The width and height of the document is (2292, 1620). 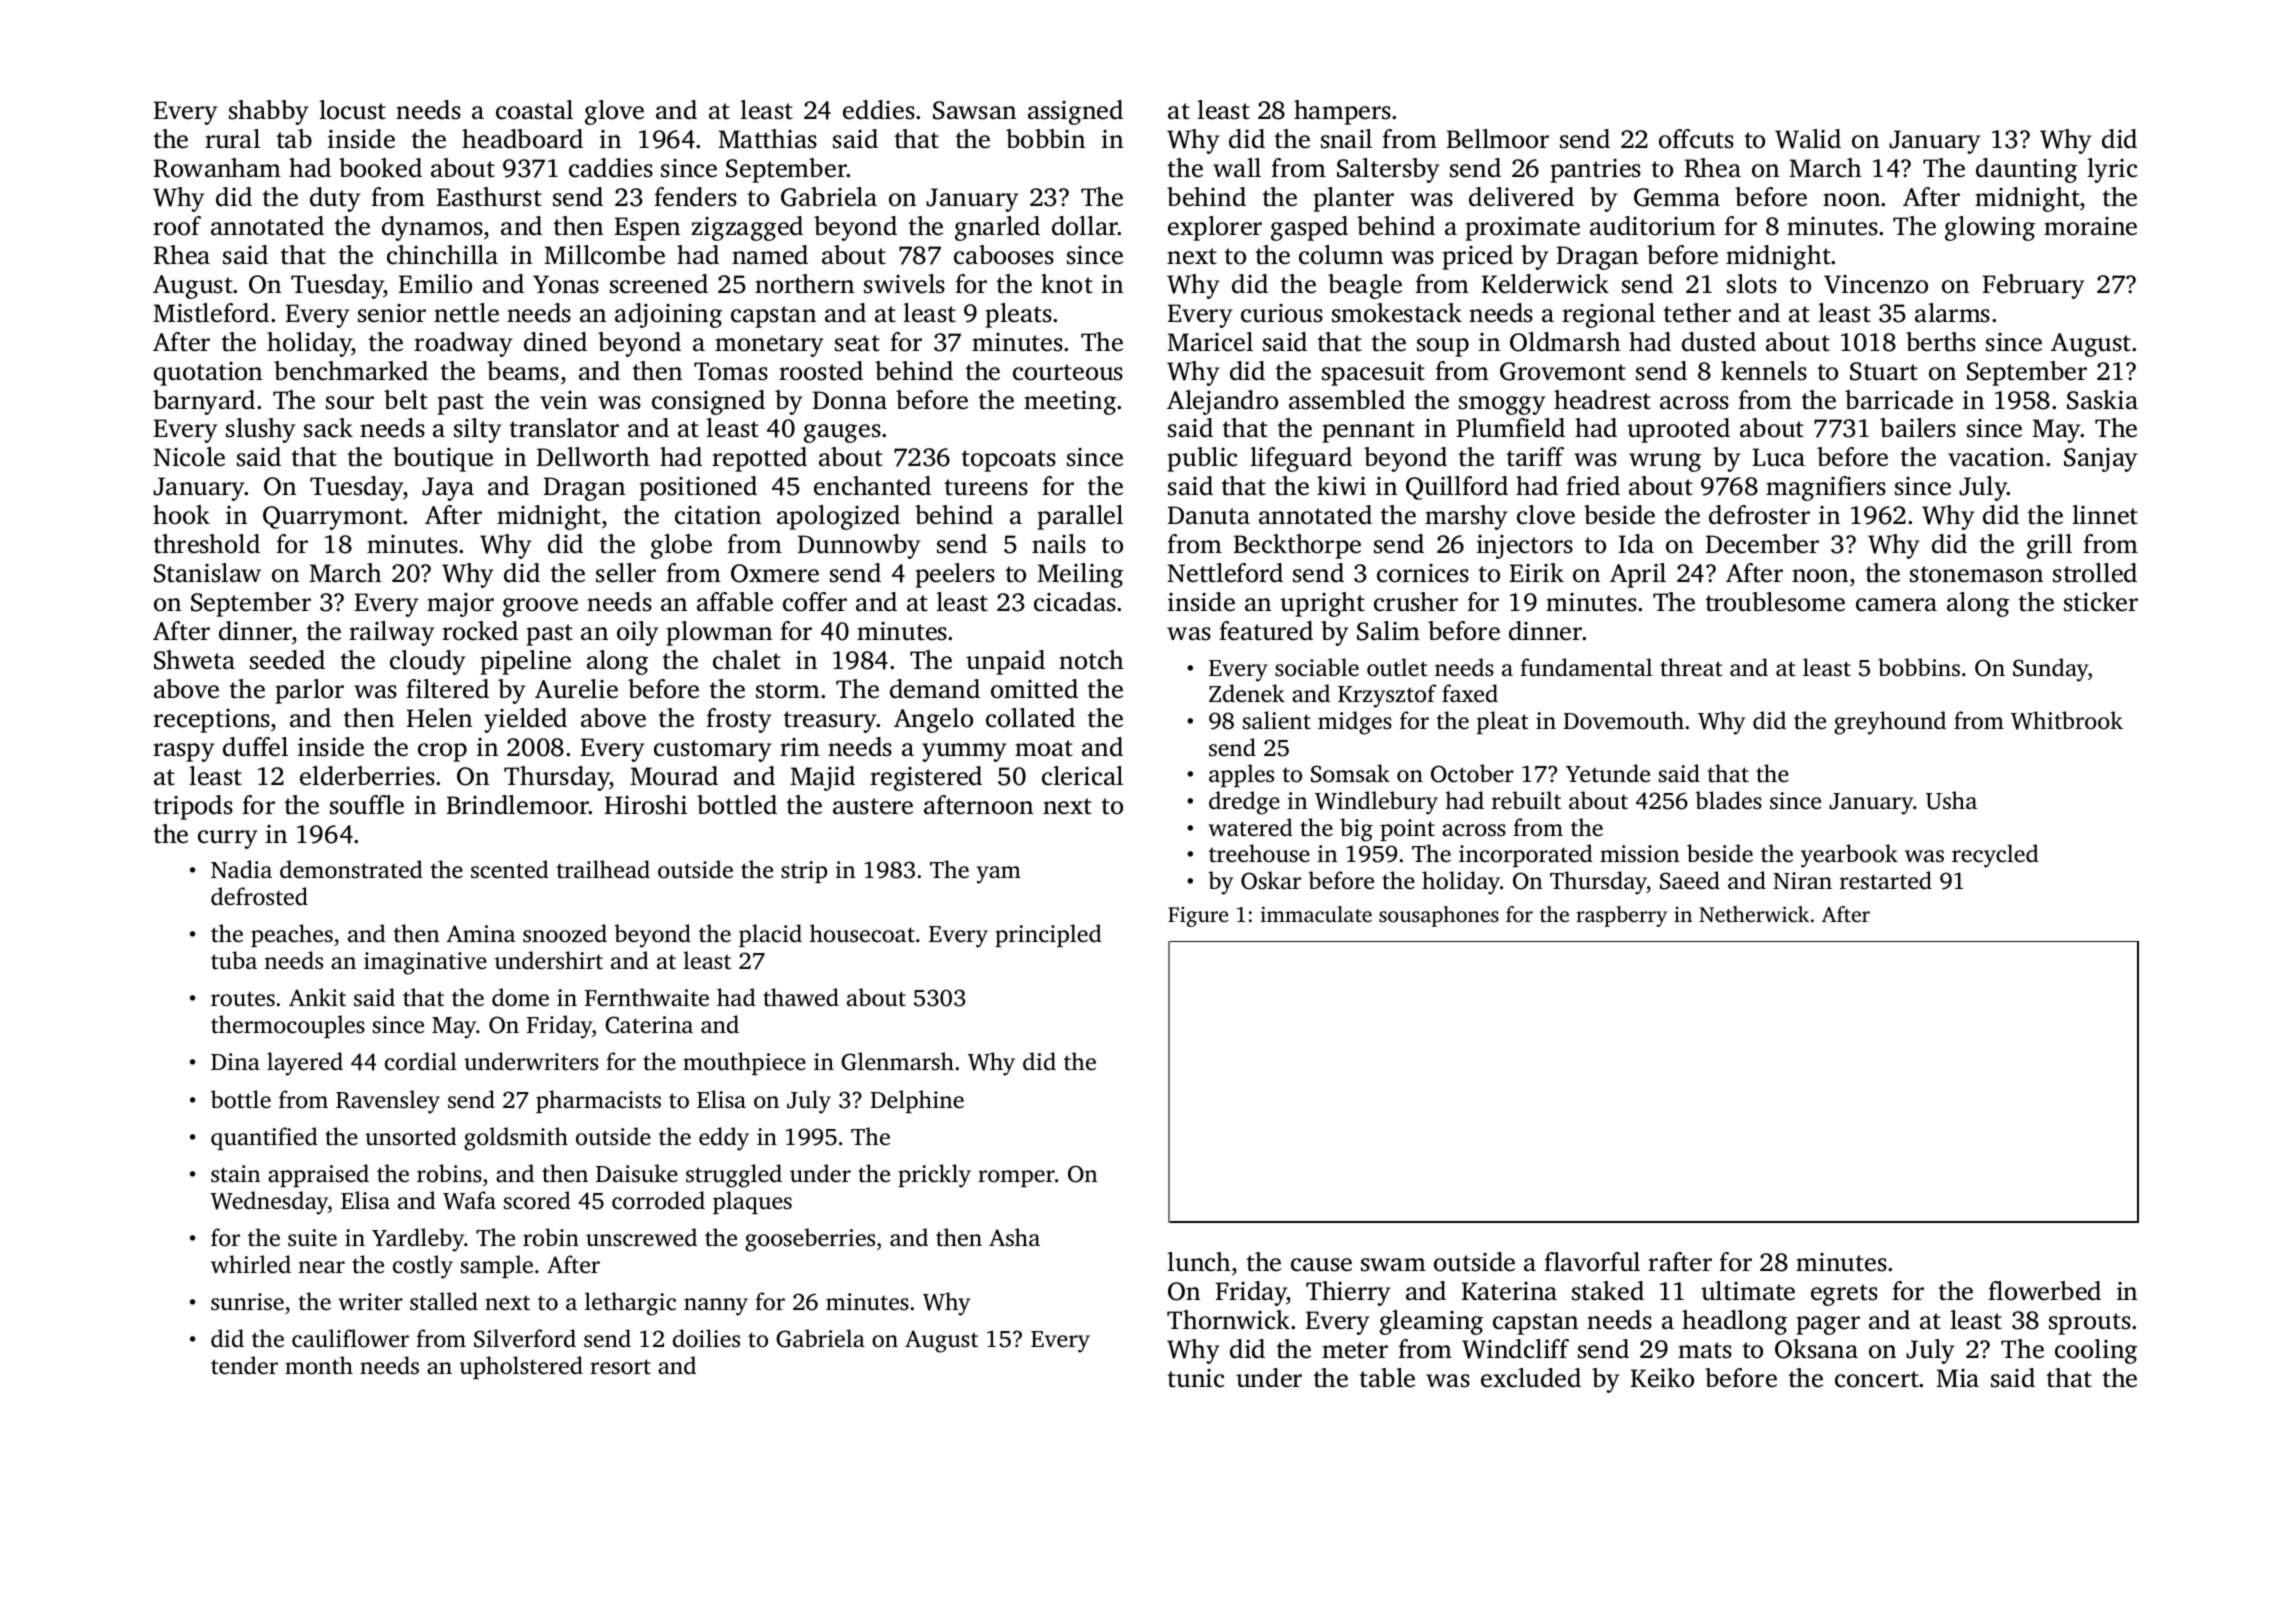 I want to click on Netherwick, so click(x=1754, y=914).
